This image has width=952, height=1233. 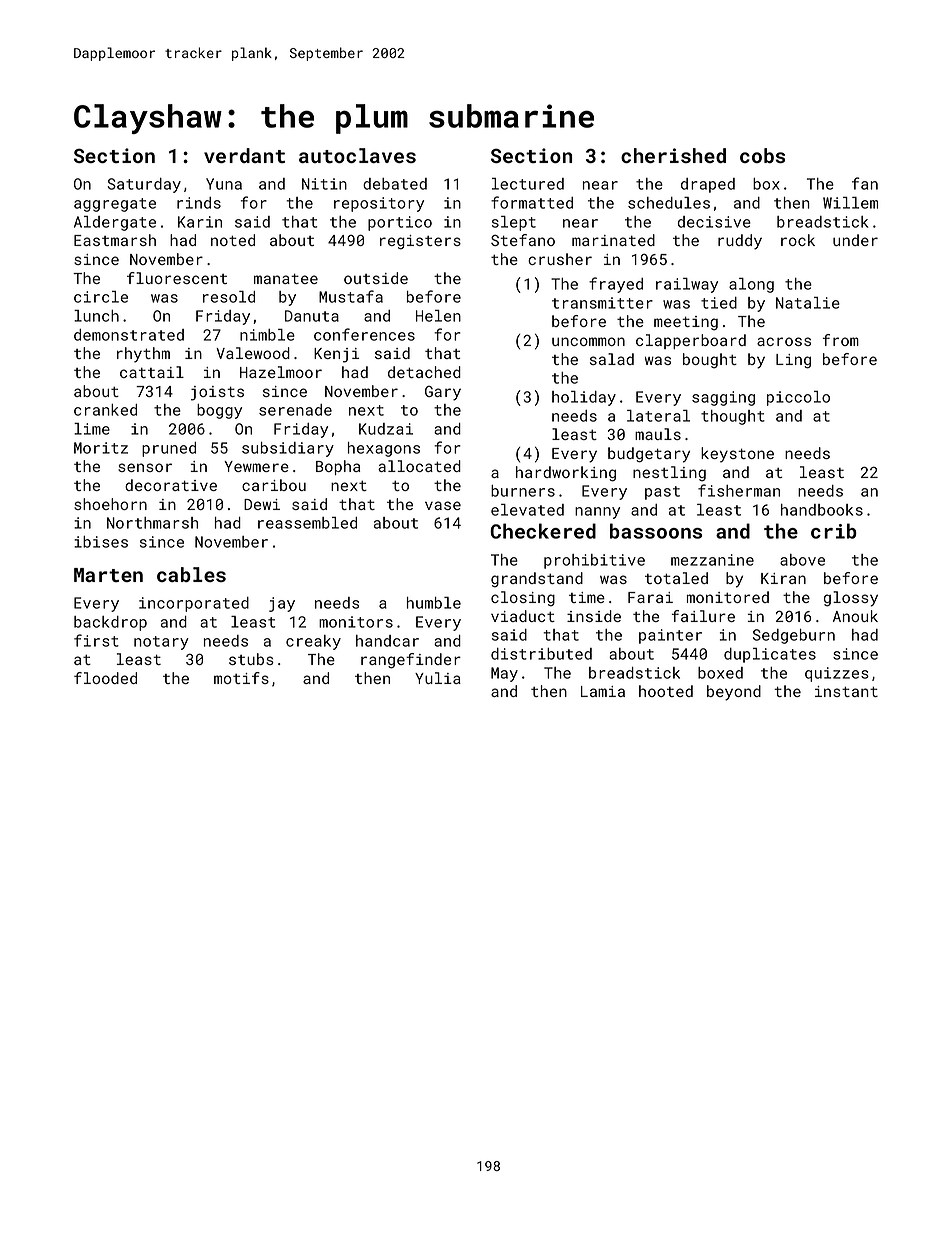 I want to click on along, so click(x=751, y=285).
